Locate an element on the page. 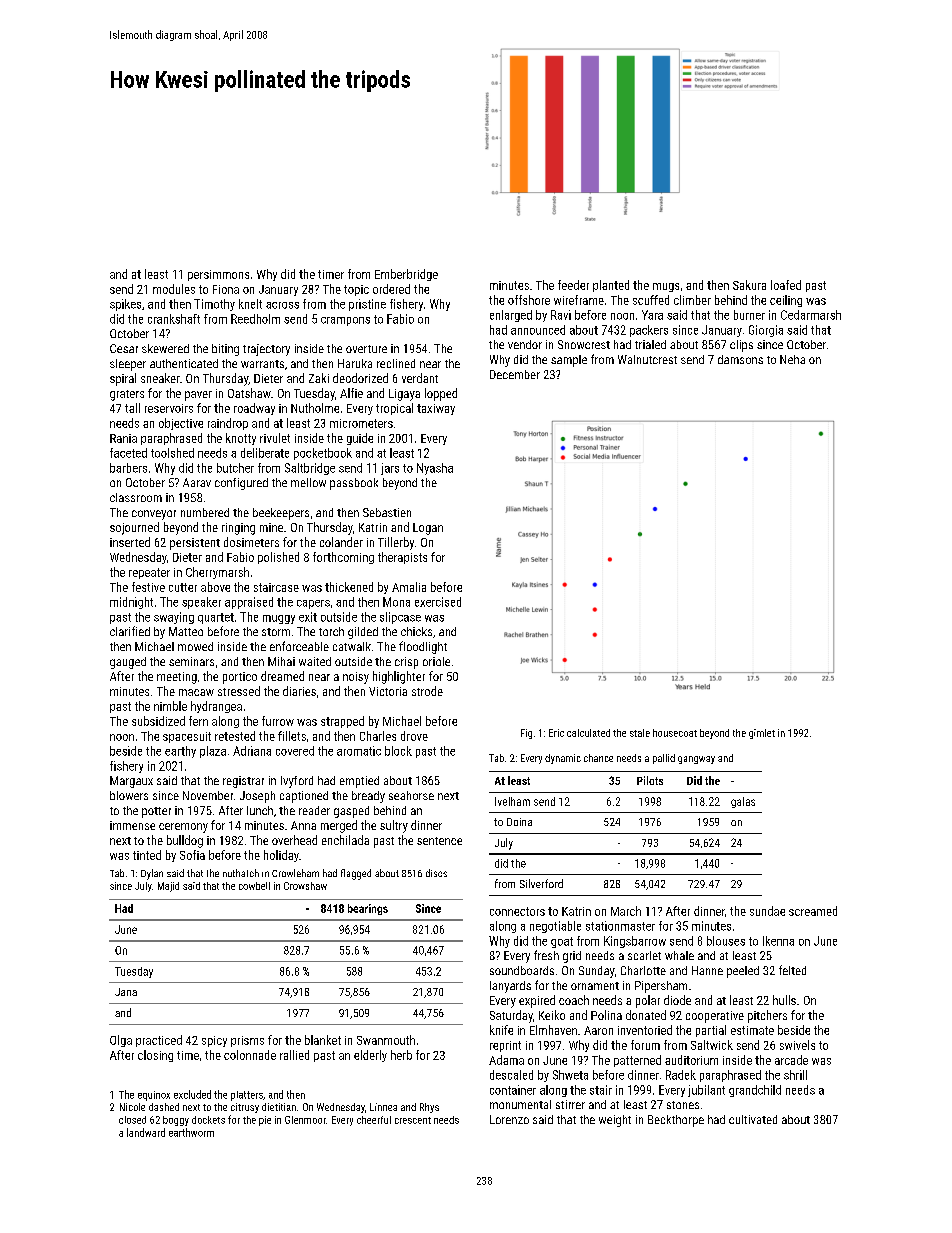 The height and width of the page is (1233, 952). gimlet is located at coordinates (762, 734).
